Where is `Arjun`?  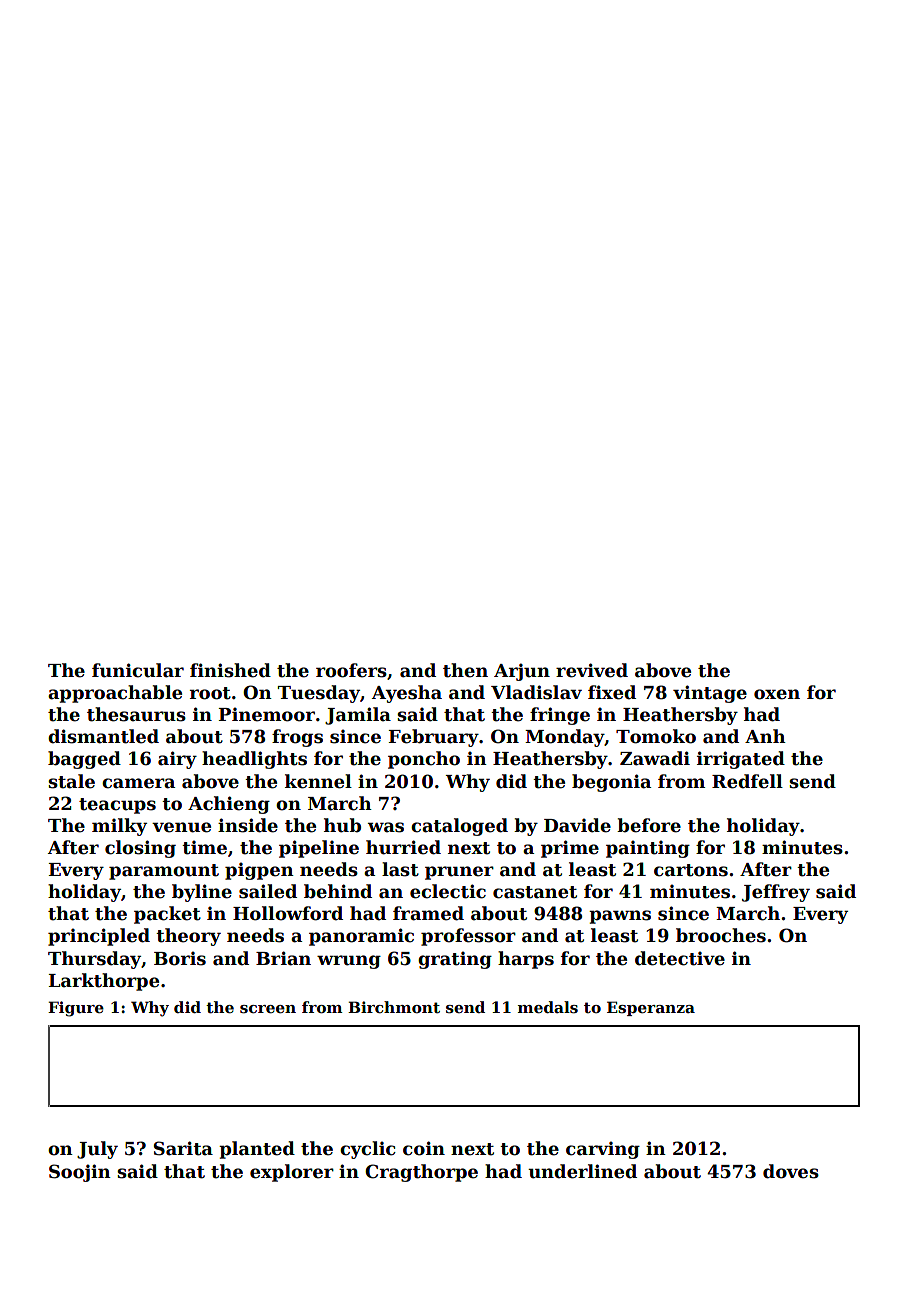
Arjun is located at coordinates (522, 672).
